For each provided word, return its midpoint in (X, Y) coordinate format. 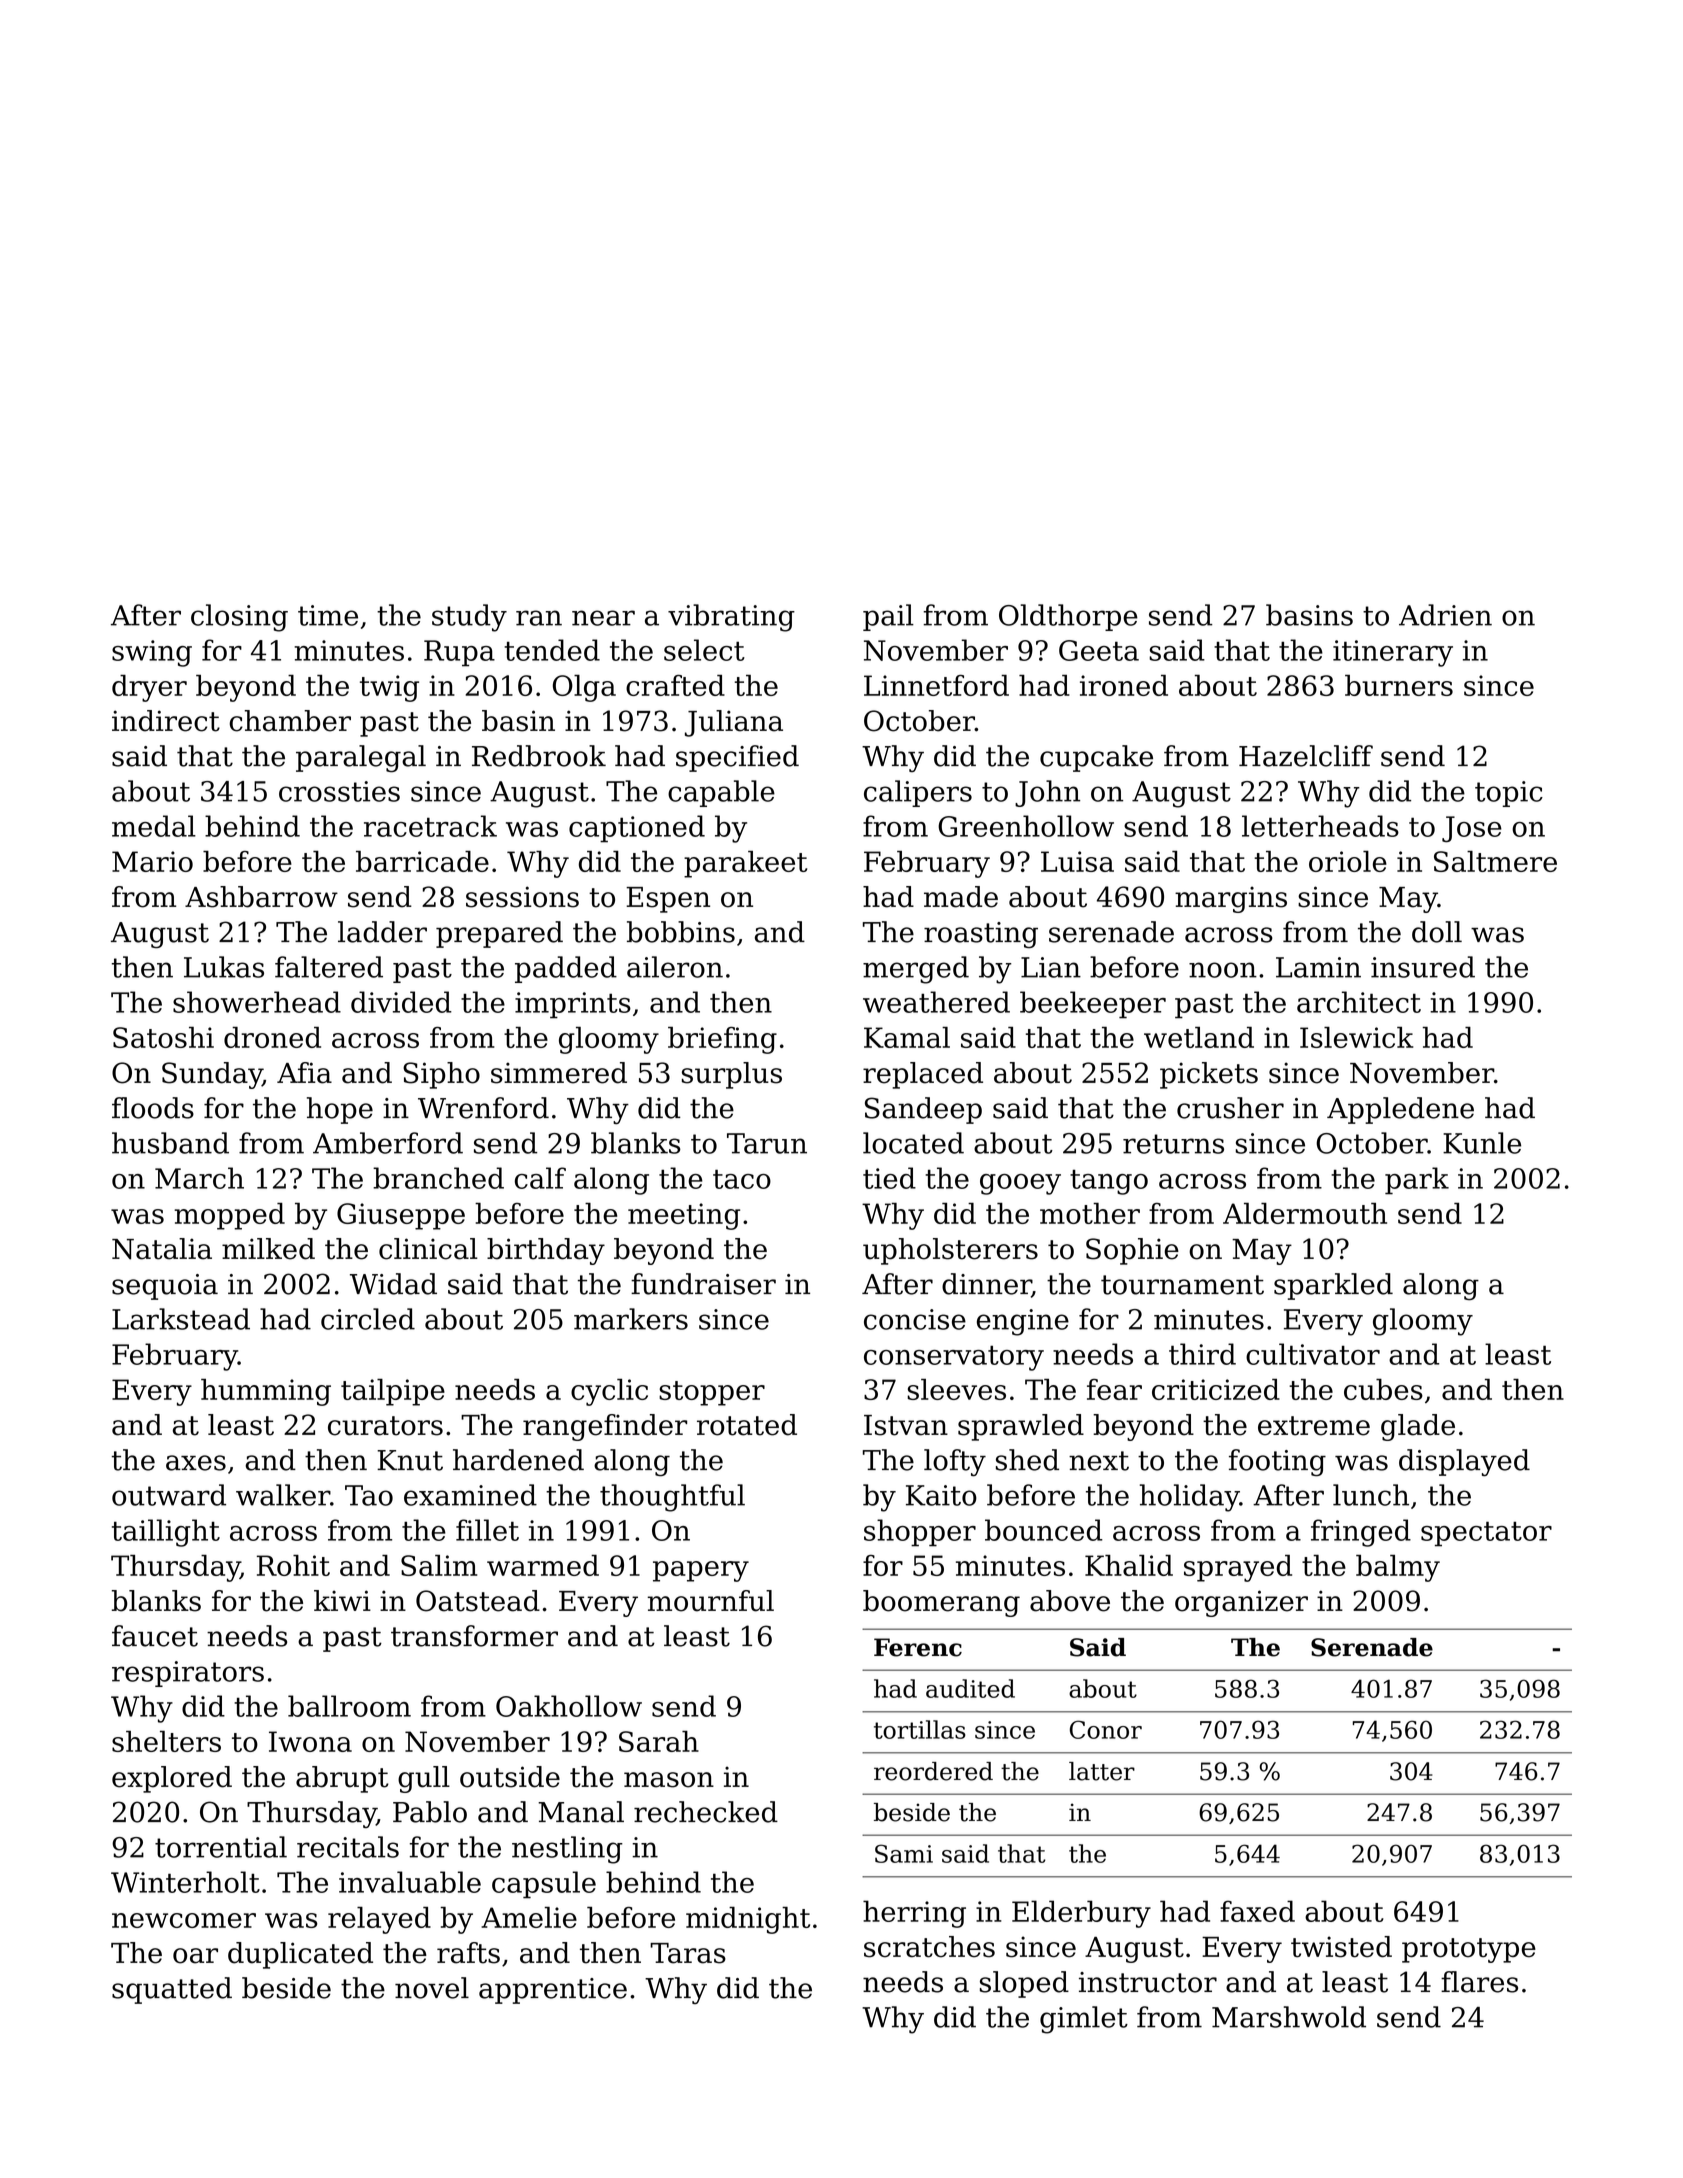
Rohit (293, 1565)
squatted (172, 1990)
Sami (904, 1853)
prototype (1469, 1950)
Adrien (1445, 615)
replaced (923, 1075)
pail (888, 617)
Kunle (1482, 1143)
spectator (1486, 1534)
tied (889, 1178)
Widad (393, 1284)
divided (401, 1002)
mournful (711, 1601)
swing (152, 653)
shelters (166, 1741)
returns (1173, 1144)
